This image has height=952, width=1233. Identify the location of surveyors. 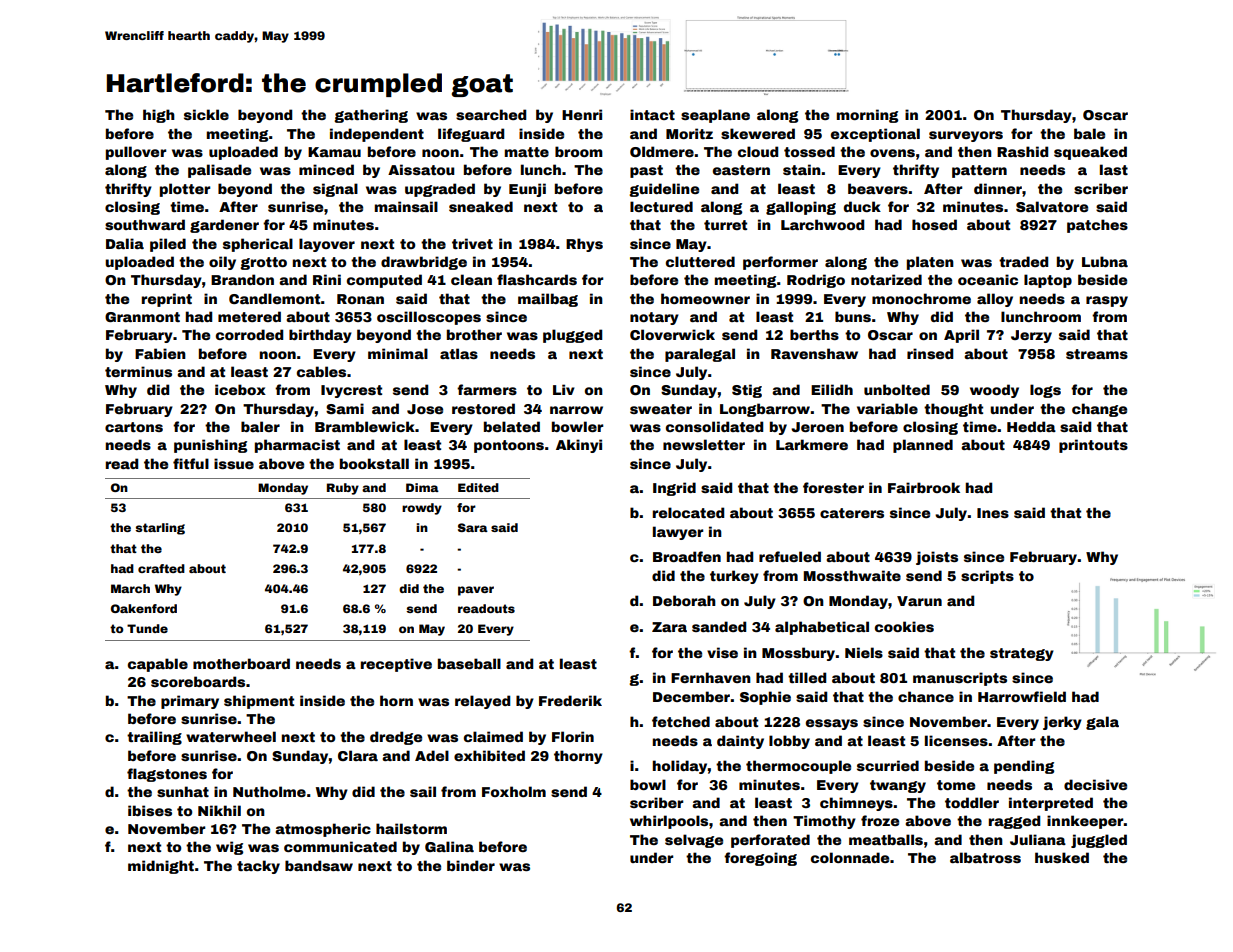
(966, 136).
